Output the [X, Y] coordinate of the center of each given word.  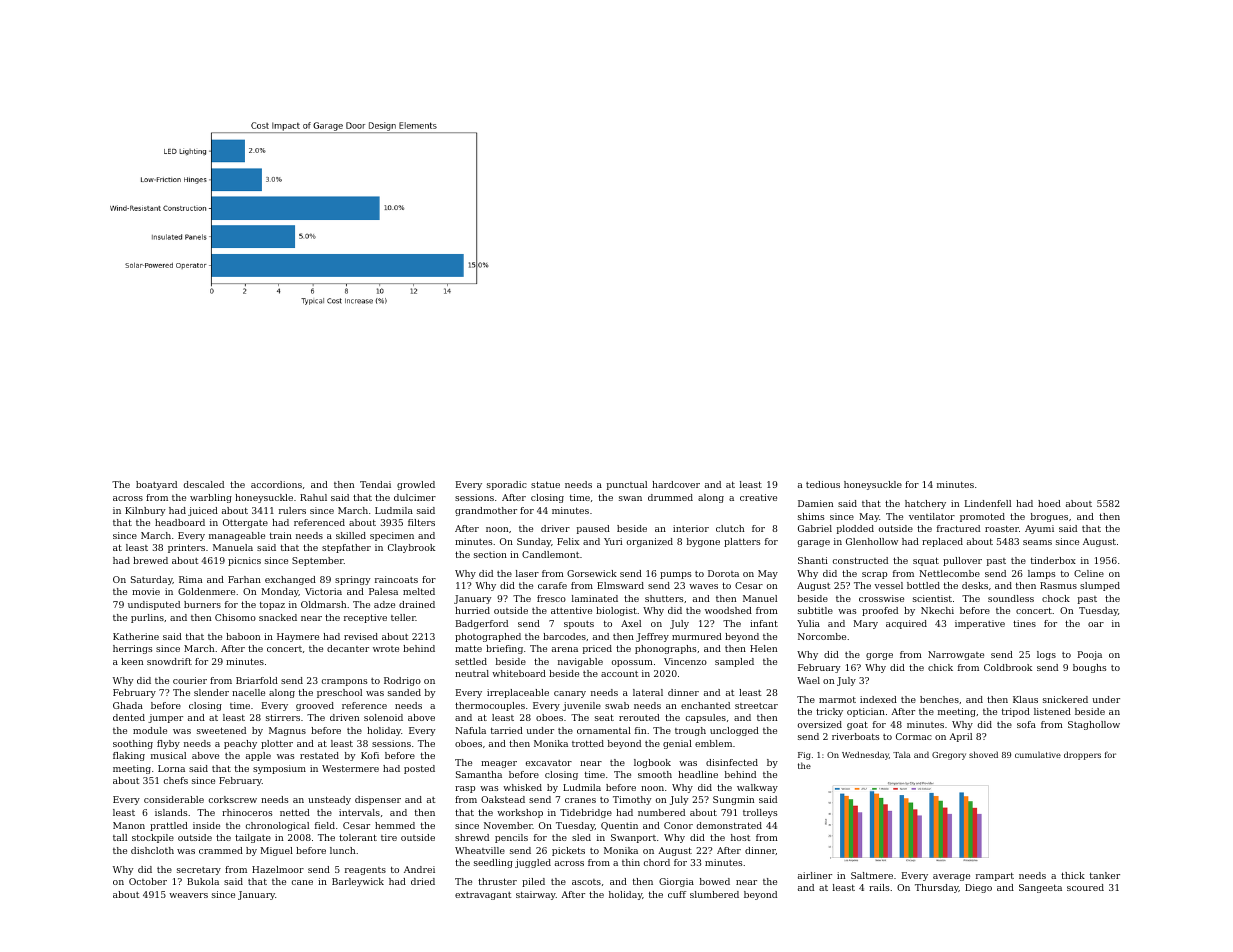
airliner [815, 875]
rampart [995, 876]
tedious [823, 484]
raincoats [396, 579]
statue [545, 484]
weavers [188, 895]
